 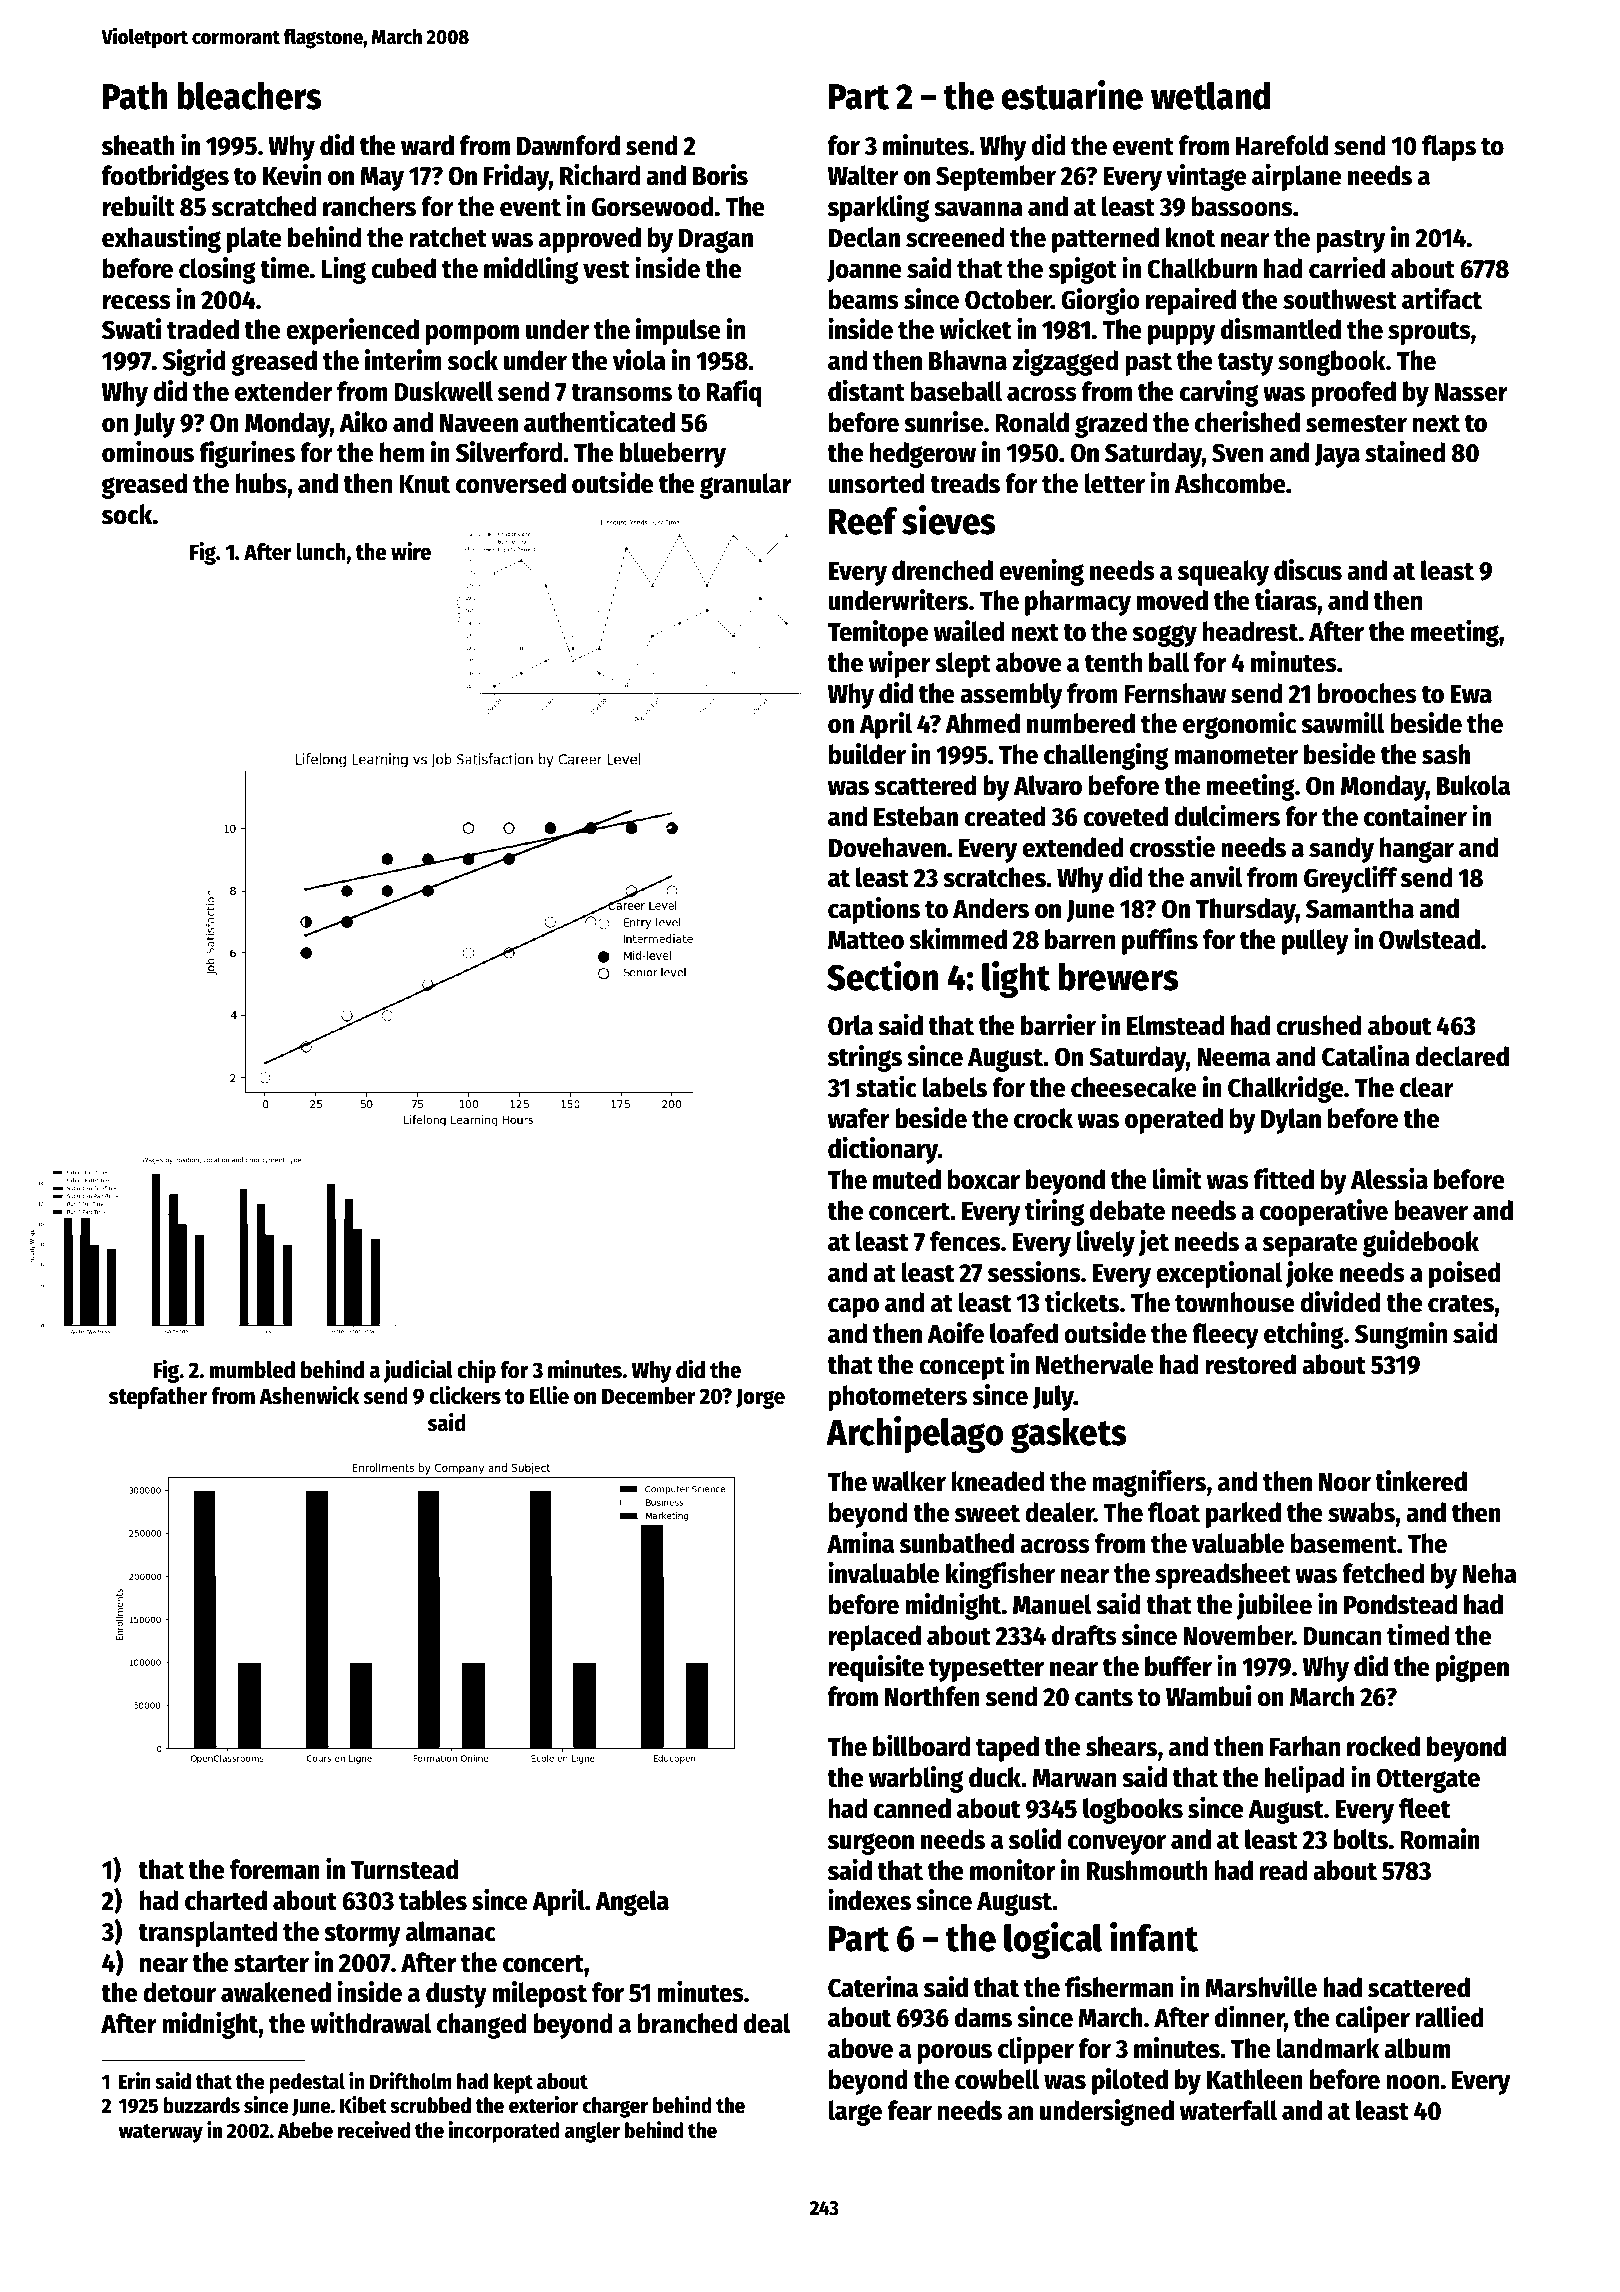 What do you see at coordinates (653, 206) in the image?
I see `Gorsewood` at bounding box center [653, 206].
